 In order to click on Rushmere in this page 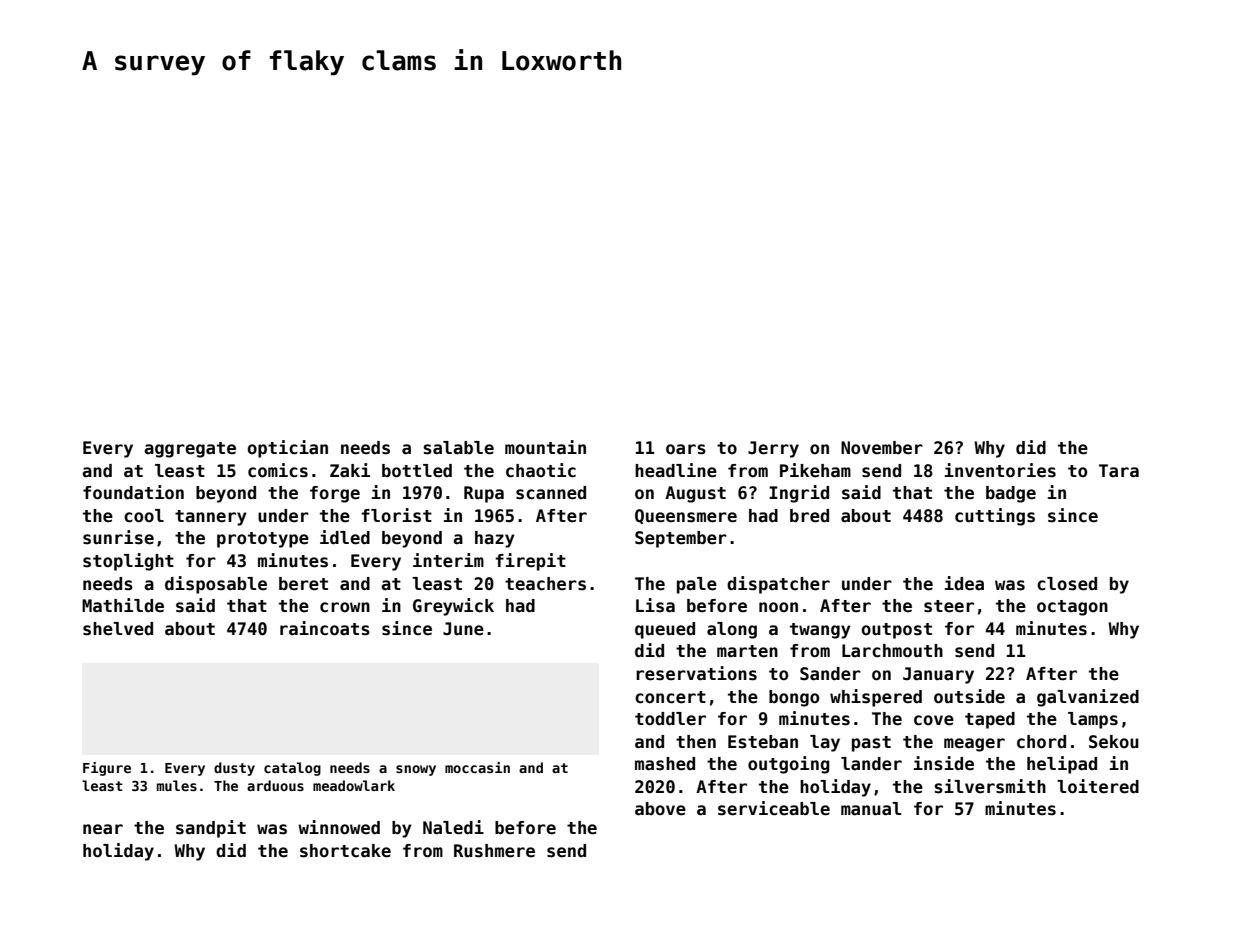, I will do `click(494, 851)`.
